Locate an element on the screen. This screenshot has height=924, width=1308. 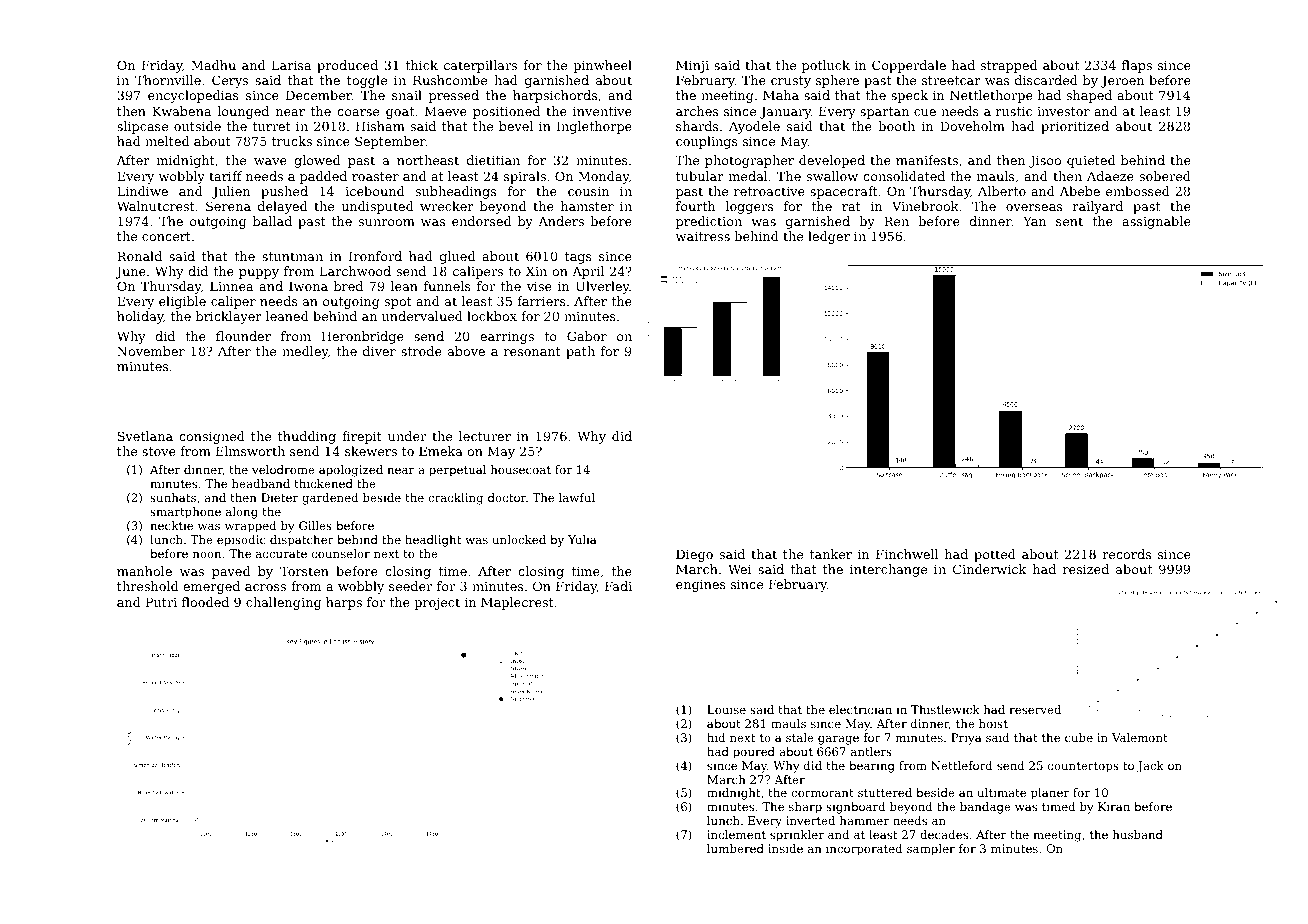
Minji is located at coordinates (692, 66).
